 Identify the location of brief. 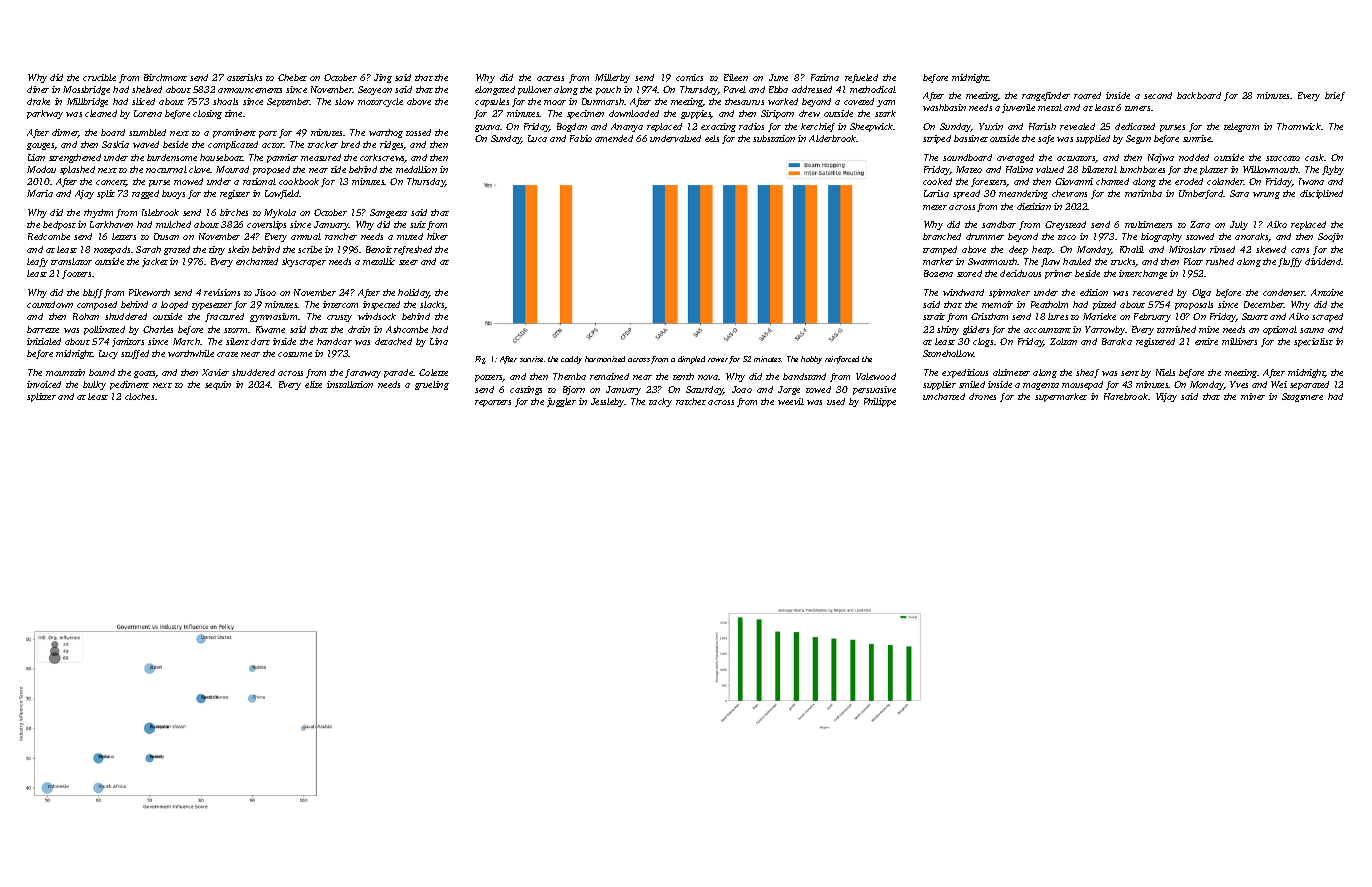
(1335, 96).
